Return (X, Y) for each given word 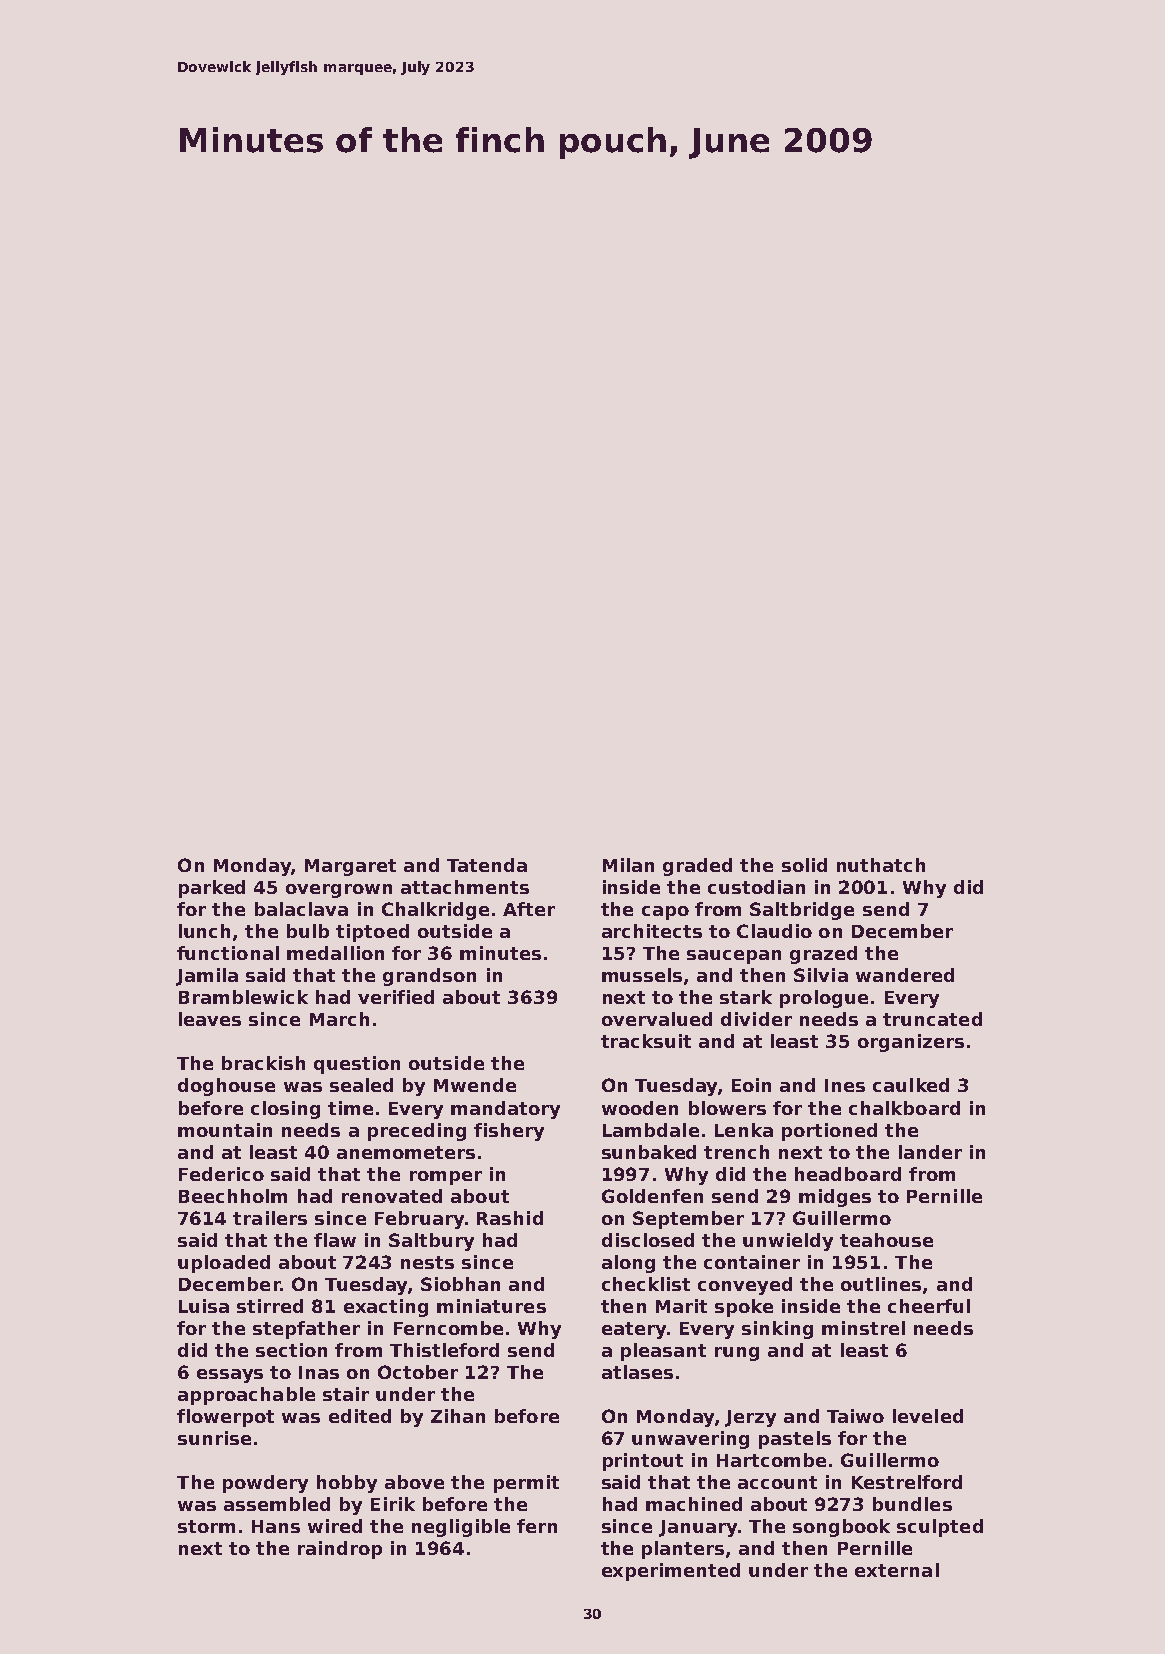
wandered (905, 975)
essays (230, 1376)
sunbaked (649, 1152)
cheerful (929, 1306)
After (529, 909)
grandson (429, 977)
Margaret (350, 867)
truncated (932, 1019)
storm (206, 1526)
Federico (221, 1174)
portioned (829, 1132)
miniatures (491, 1306)
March (339, 1019)
